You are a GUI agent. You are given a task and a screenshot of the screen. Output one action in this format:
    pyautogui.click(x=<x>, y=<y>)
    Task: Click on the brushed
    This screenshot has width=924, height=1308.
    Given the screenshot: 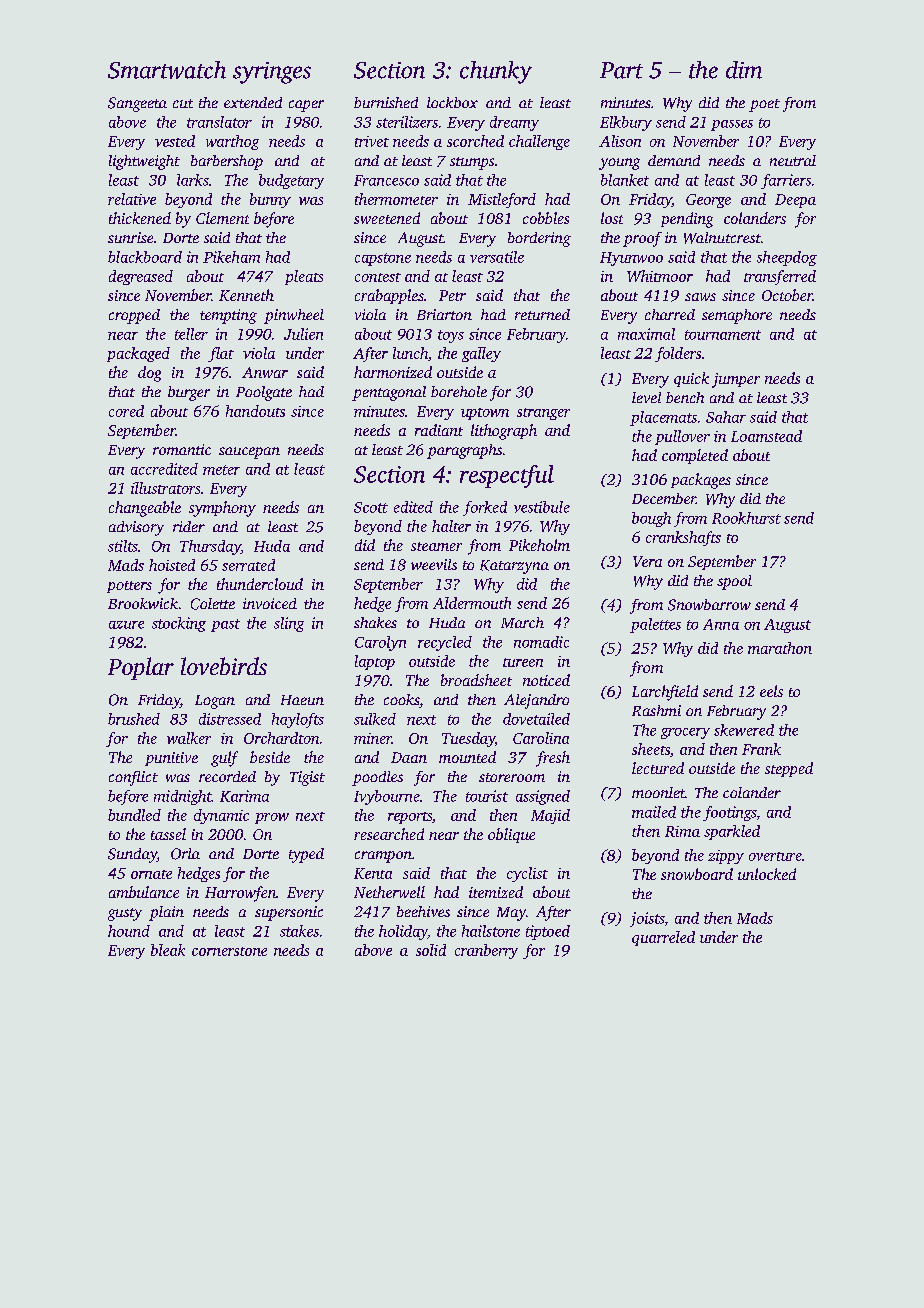 What is the action you would take?
    pyautogui.click(x=134, y=719)
